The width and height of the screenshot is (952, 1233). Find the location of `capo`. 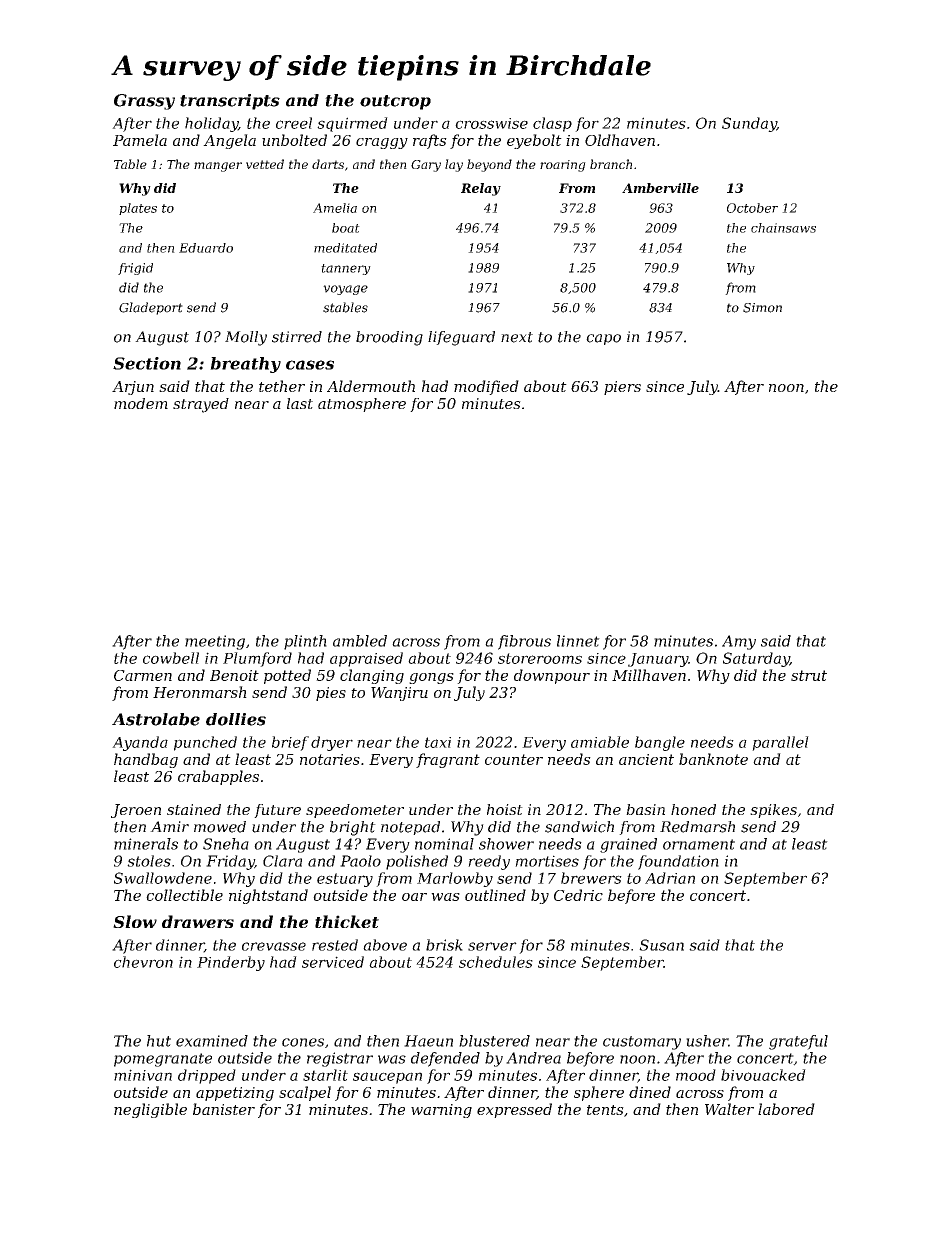

capo is located at coordinates (603, 339).
